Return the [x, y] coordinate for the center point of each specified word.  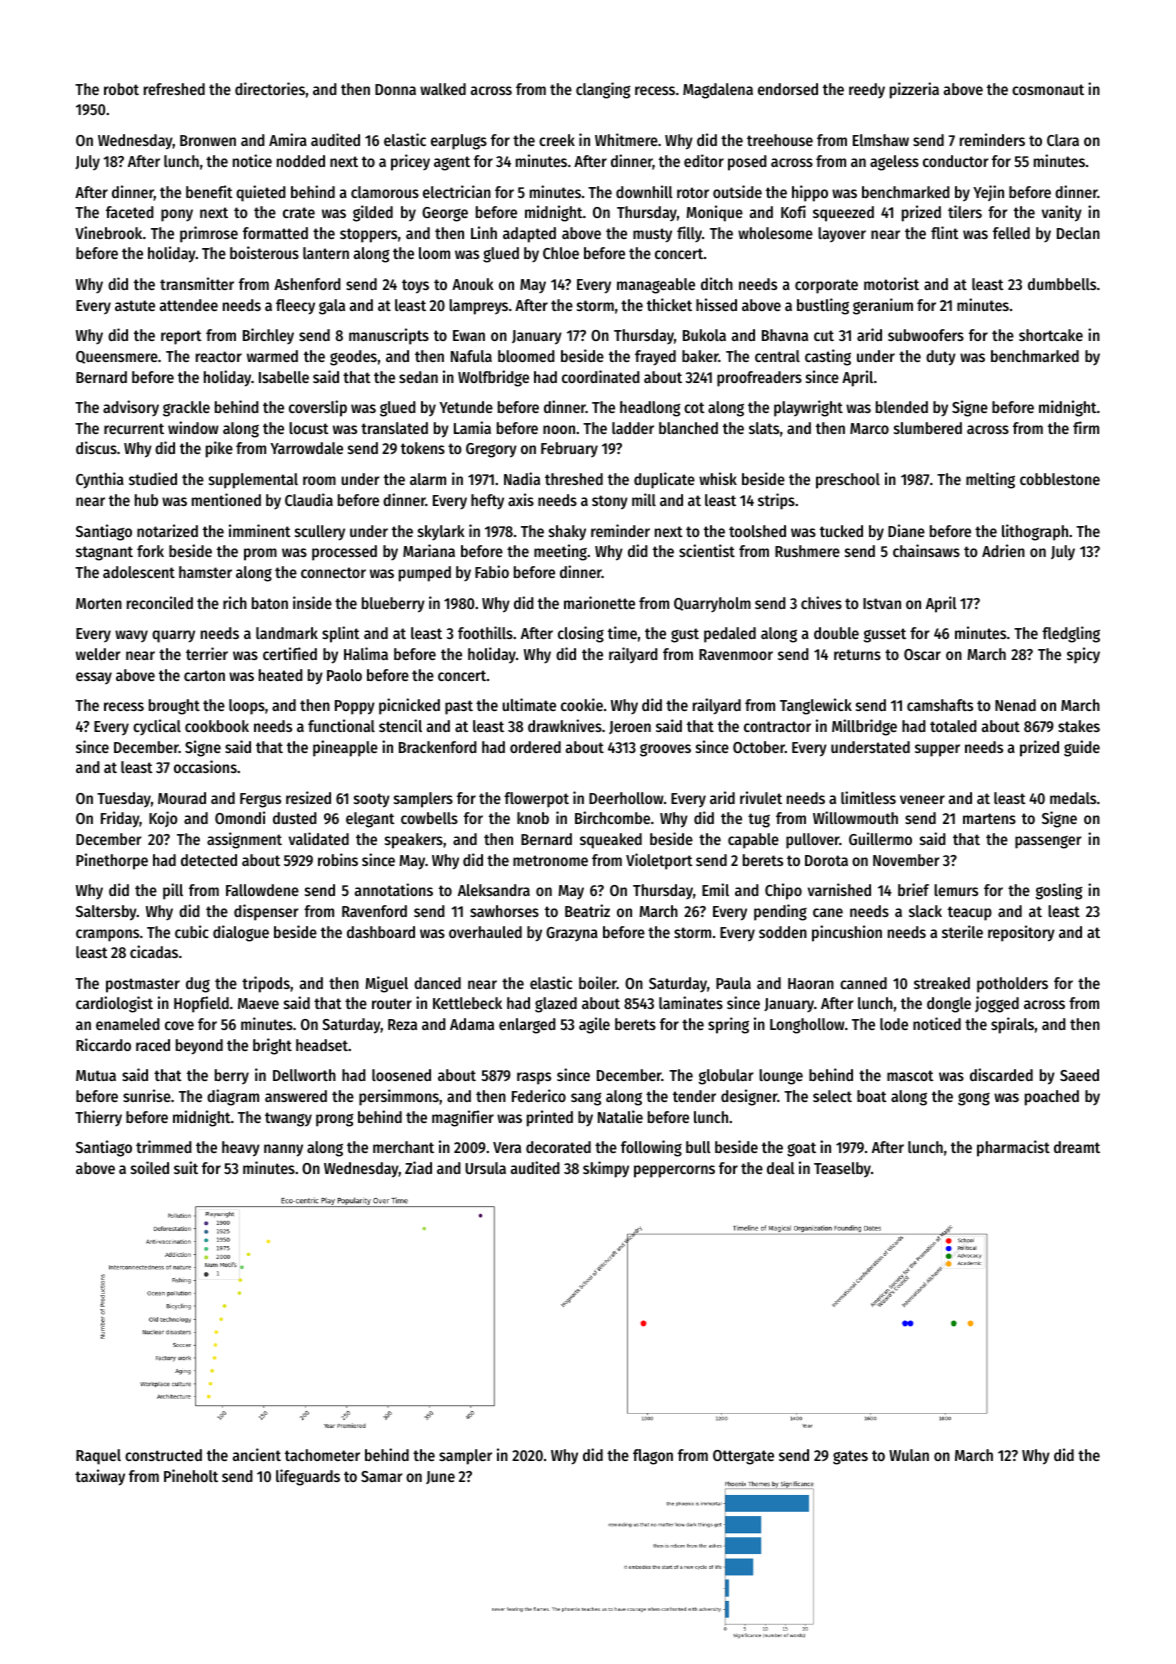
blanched [688, 428]
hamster [205, 572]
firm [1086, 427]
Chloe [561, 253]
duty [941, 358]
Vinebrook [108, 232]
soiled [150, 1167]
